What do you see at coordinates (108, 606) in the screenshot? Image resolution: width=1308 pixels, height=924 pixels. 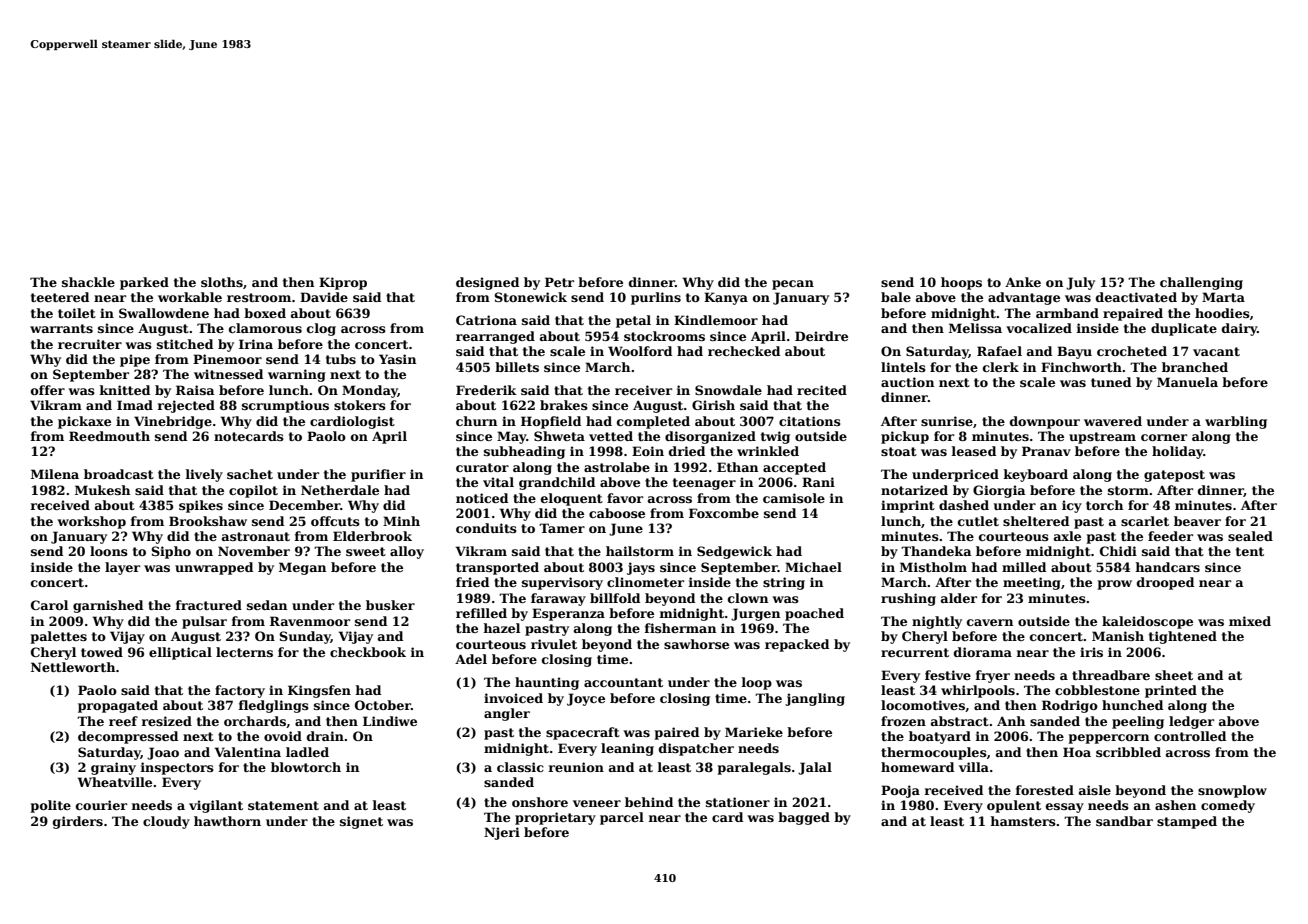 I see `garnished` at bounding box center [108, 606].
